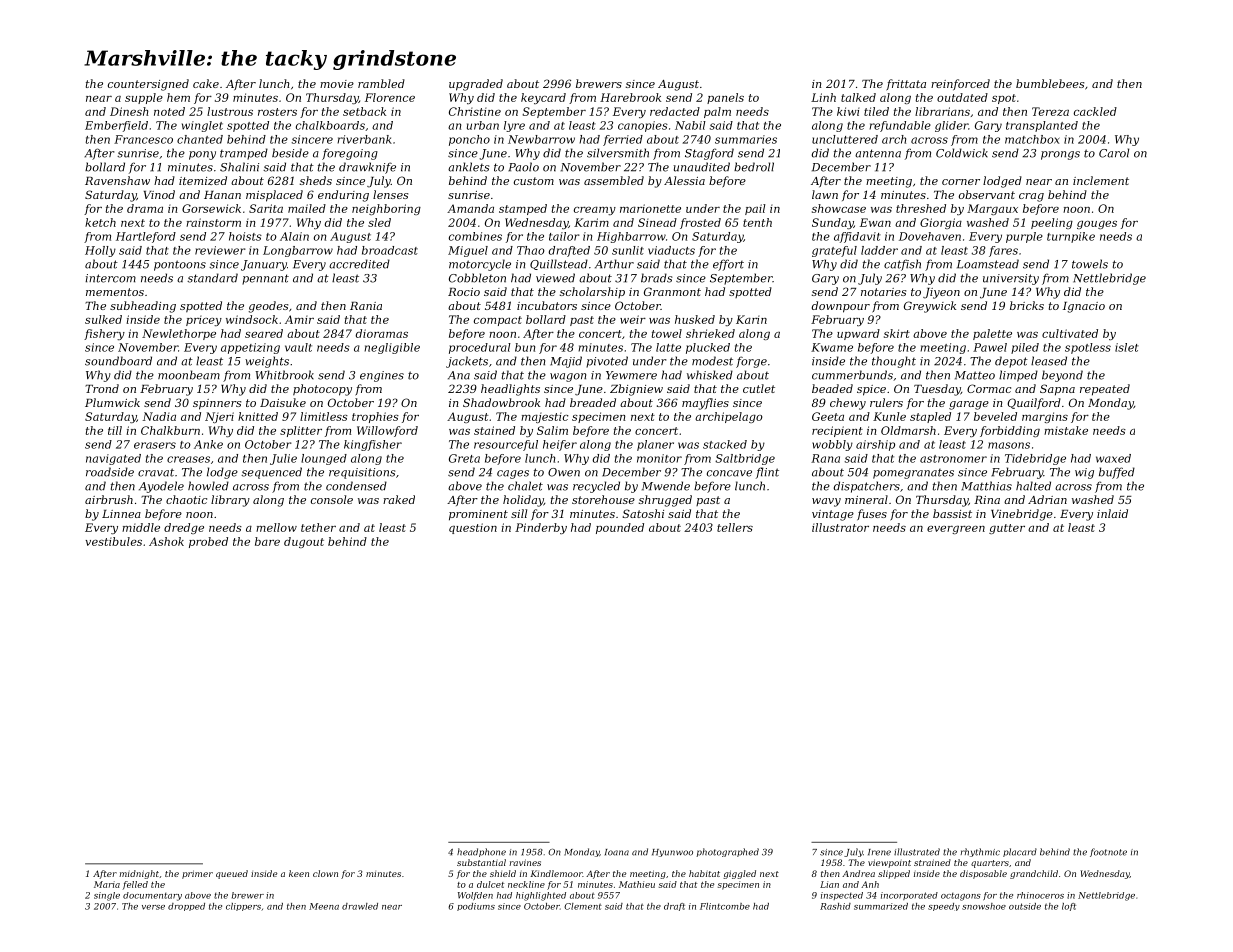  Describe the element at coordinates (541, 528) in the document. I see `Pinderby` at that location.
